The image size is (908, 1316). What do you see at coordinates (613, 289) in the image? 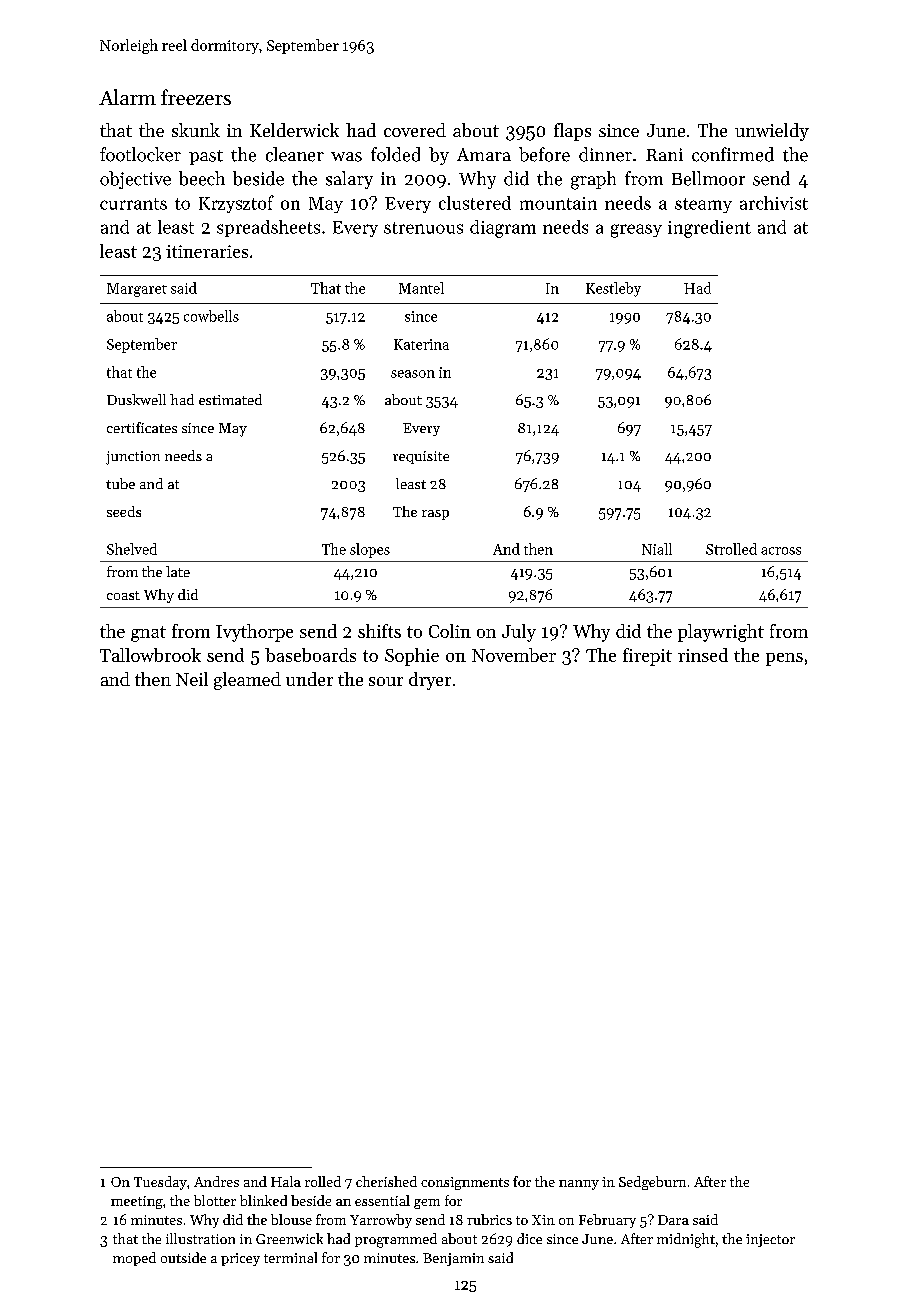
I see `Kestleby` at bounding box center [613, 289].
